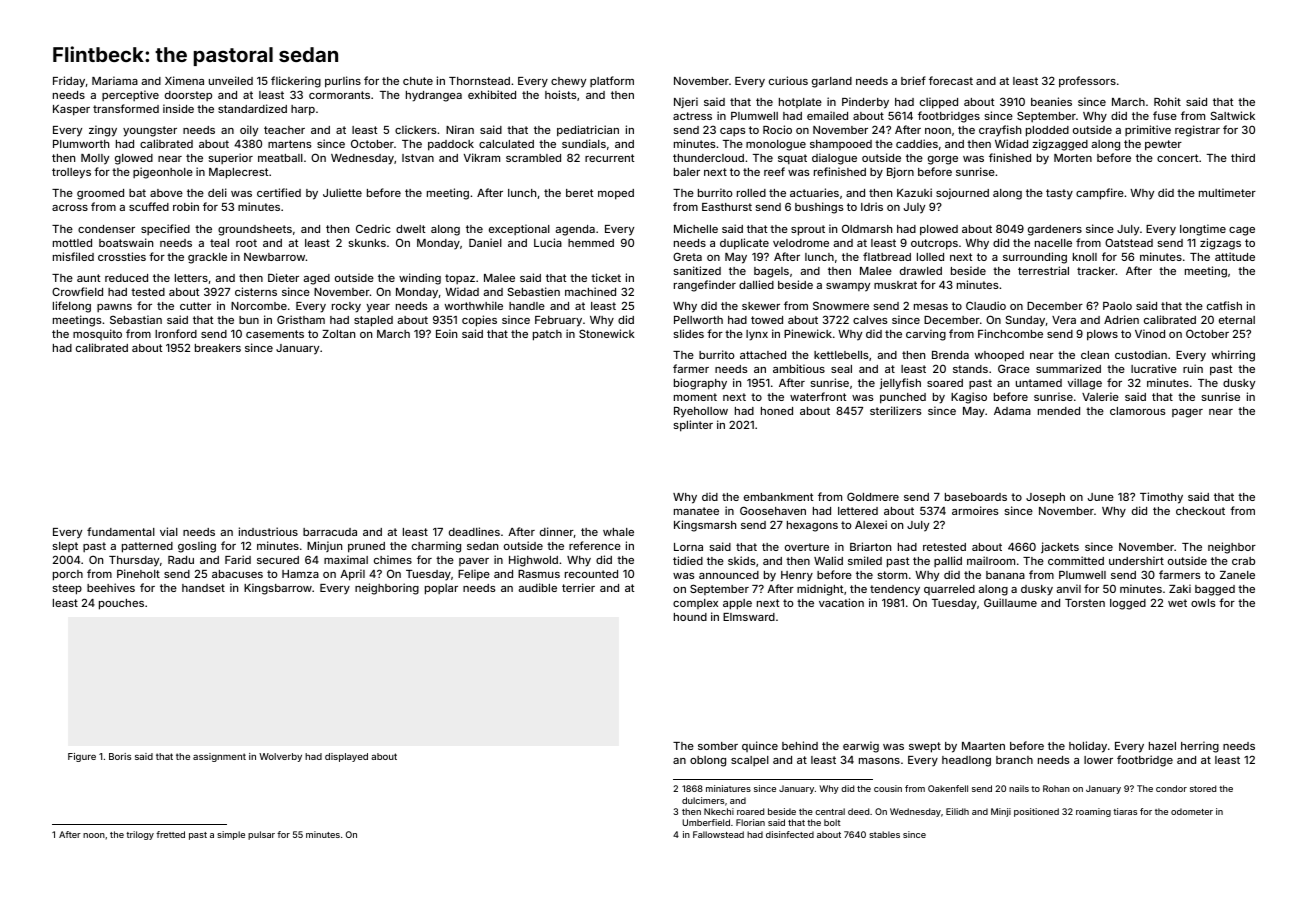  I want to click on cutter, so click(195, 306).
